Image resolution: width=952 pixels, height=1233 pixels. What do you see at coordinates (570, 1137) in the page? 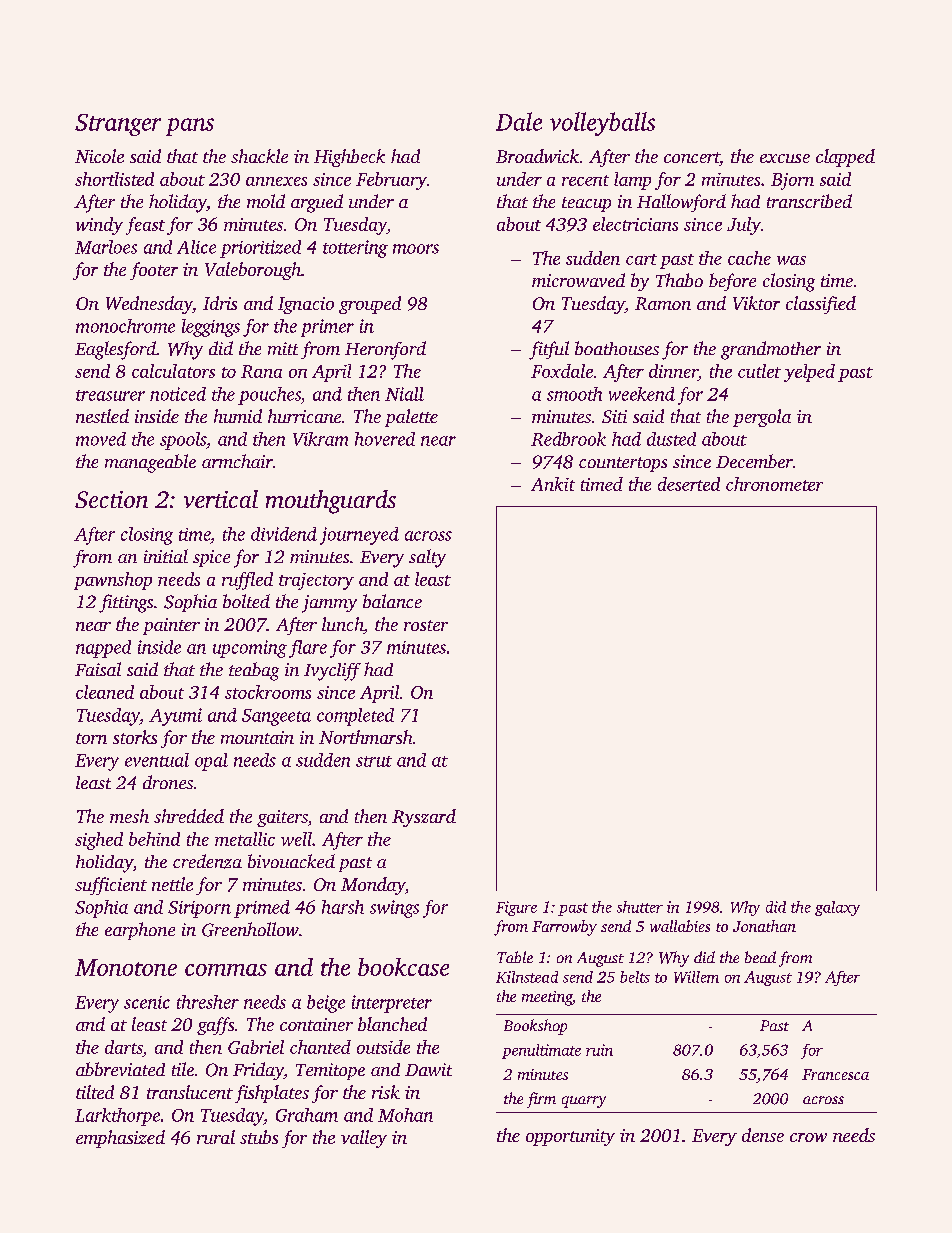
I see `opportunity` at bounding box center [570, 1137].
